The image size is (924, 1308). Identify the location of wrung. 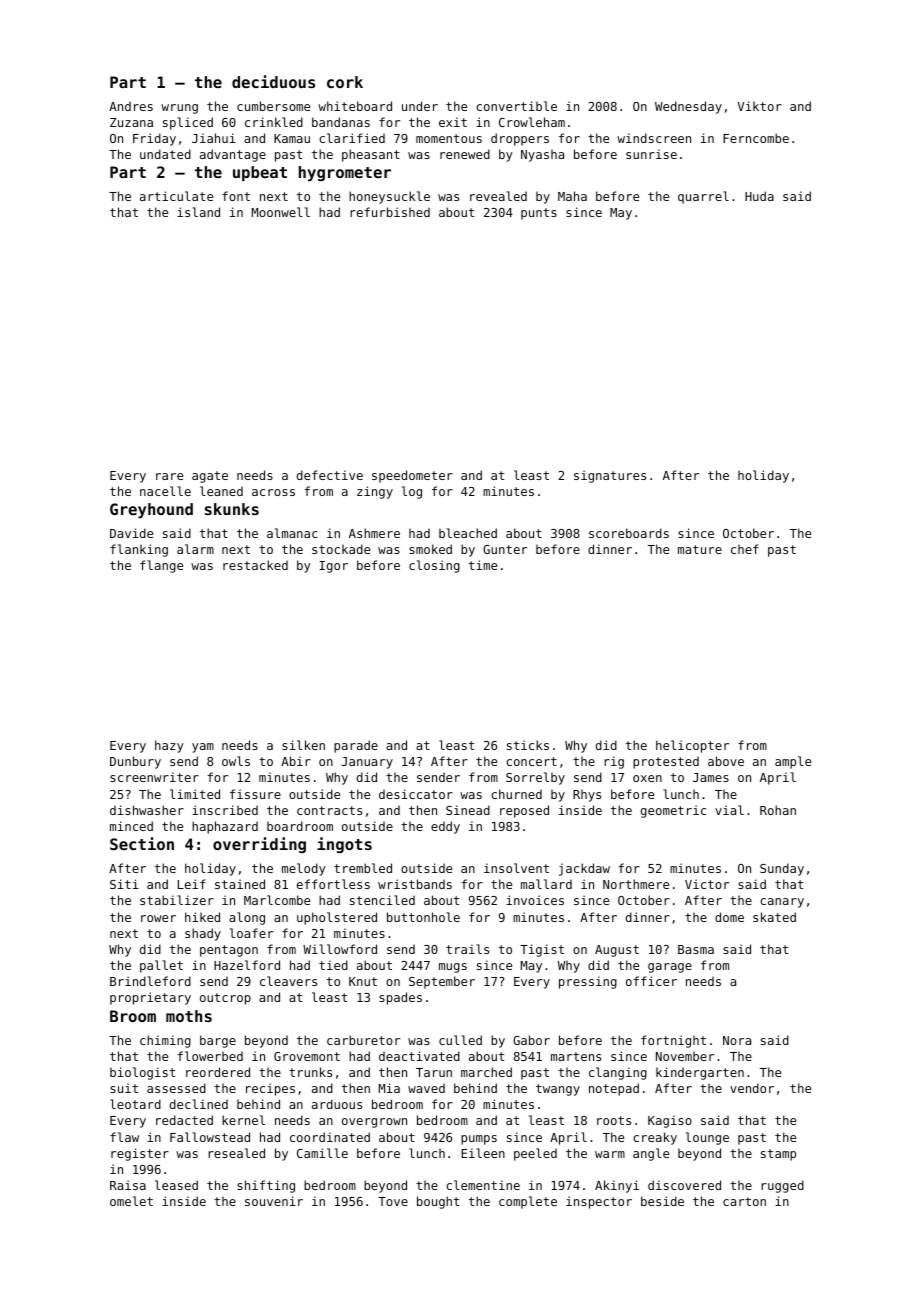
(179, 109).
